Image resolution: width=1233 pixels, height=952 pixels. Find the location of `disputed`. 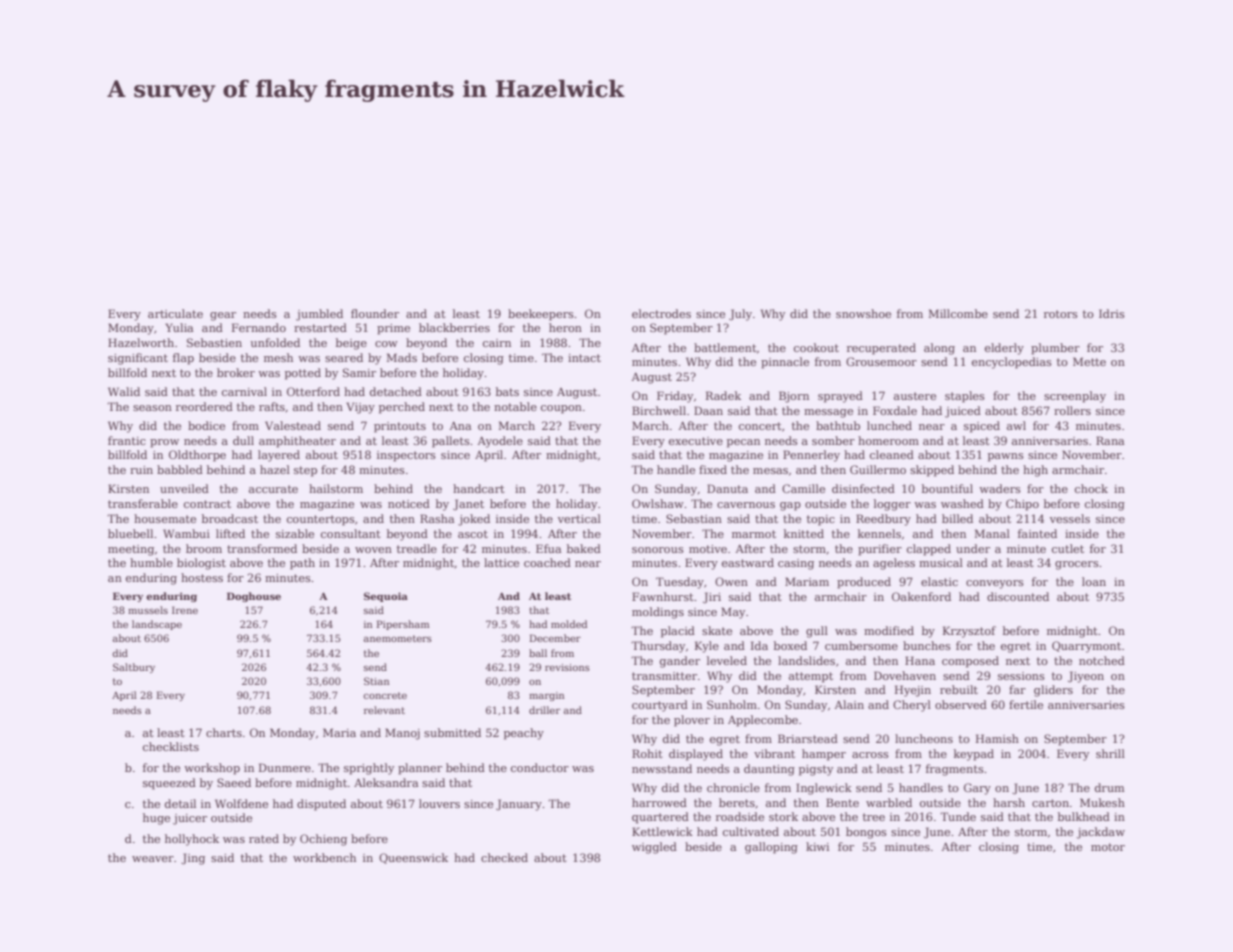

disputed is located at coordinates (321, 805).
